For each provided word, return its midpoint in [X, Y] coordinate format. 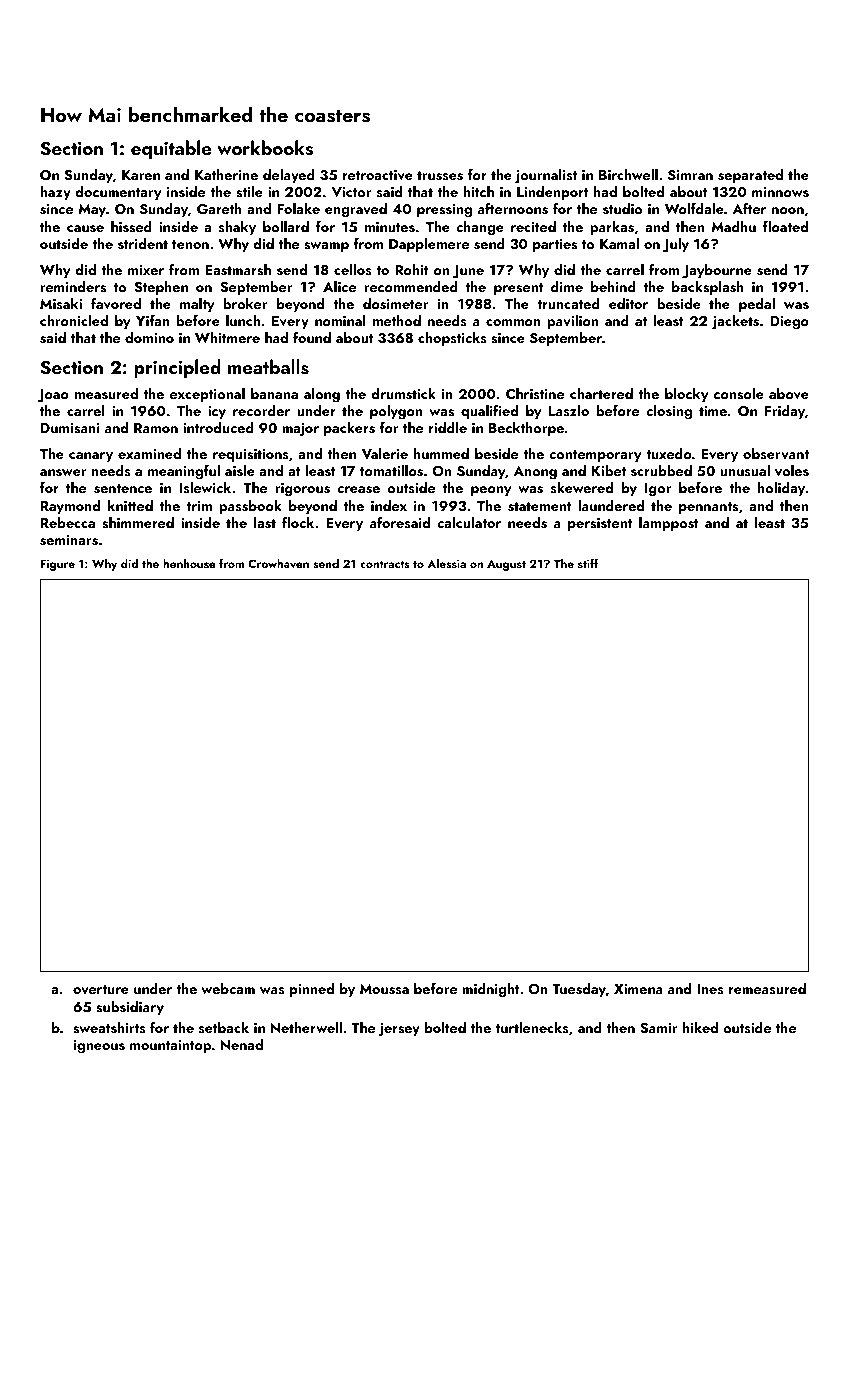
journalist [546, 176]
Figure [57, 565]
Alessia [446, 563]
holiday [781, 489]
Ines [710, 989]
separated [750, 176]
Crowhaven [278, 563]
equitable [171, 149]
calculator [469, 522]
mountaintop [170, 1046]
